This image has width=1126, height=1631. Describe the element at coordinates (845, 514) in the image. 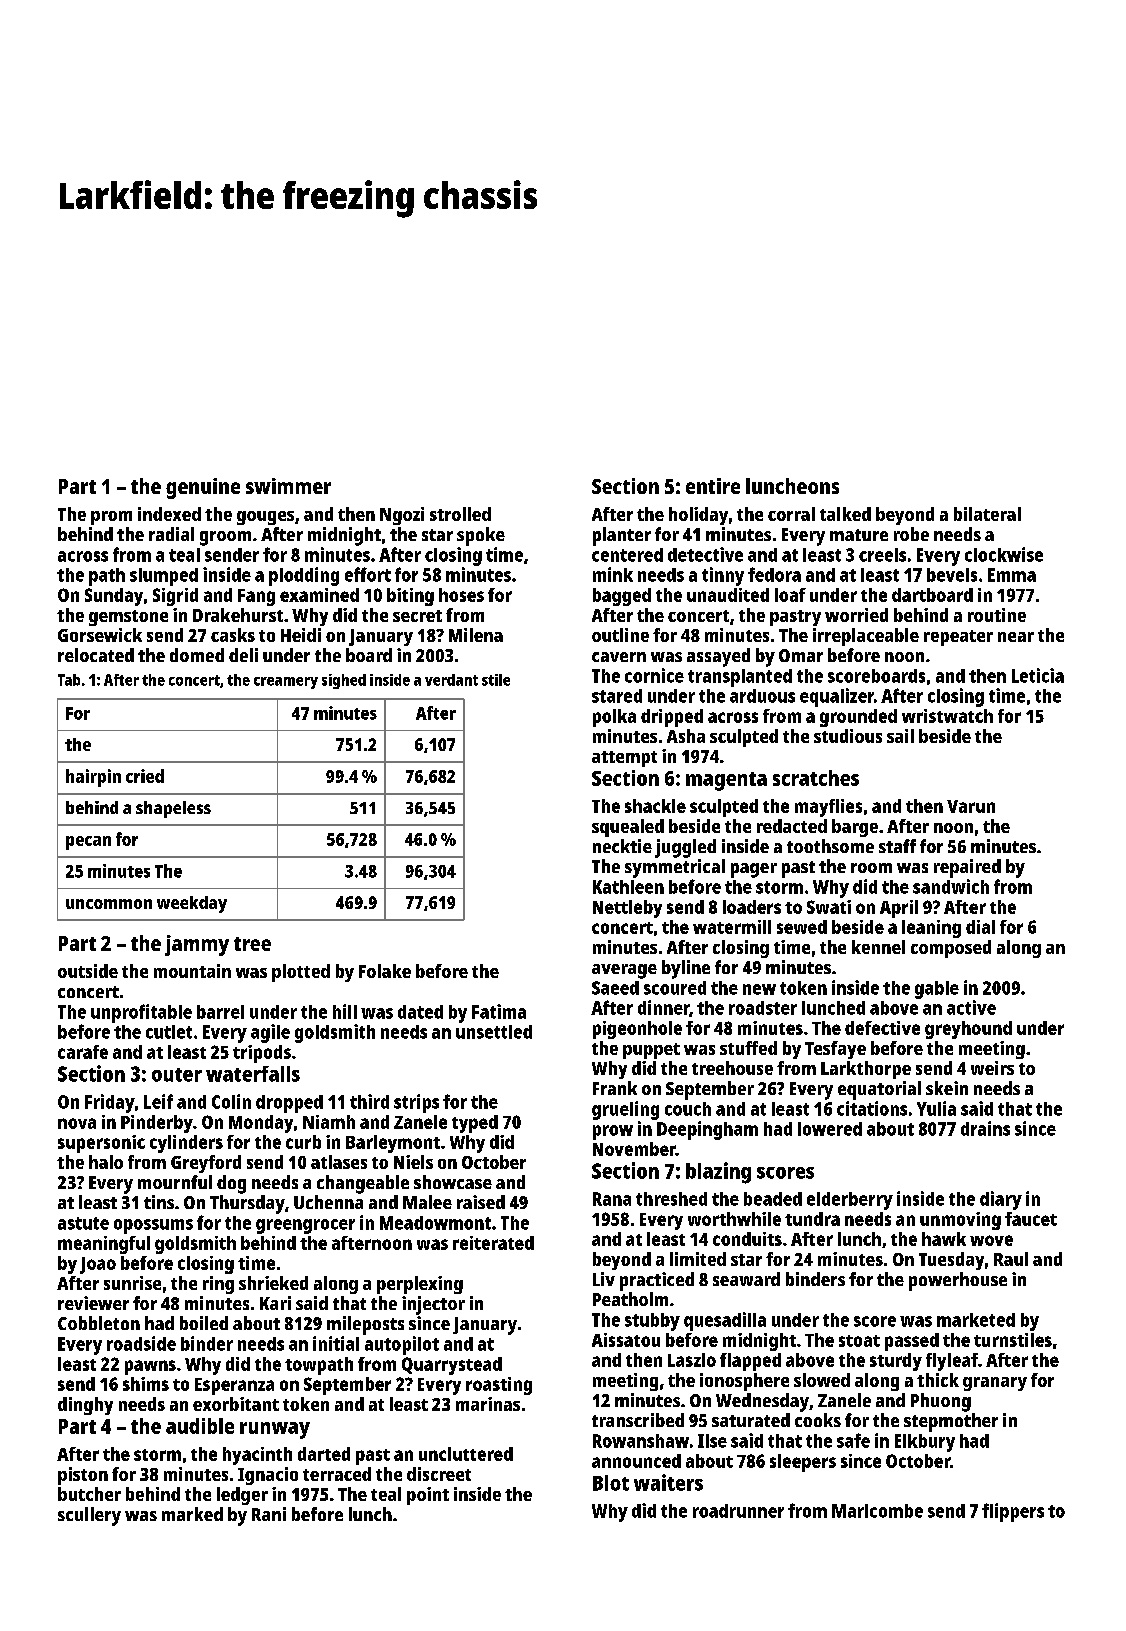

I see `talked` at that location.
